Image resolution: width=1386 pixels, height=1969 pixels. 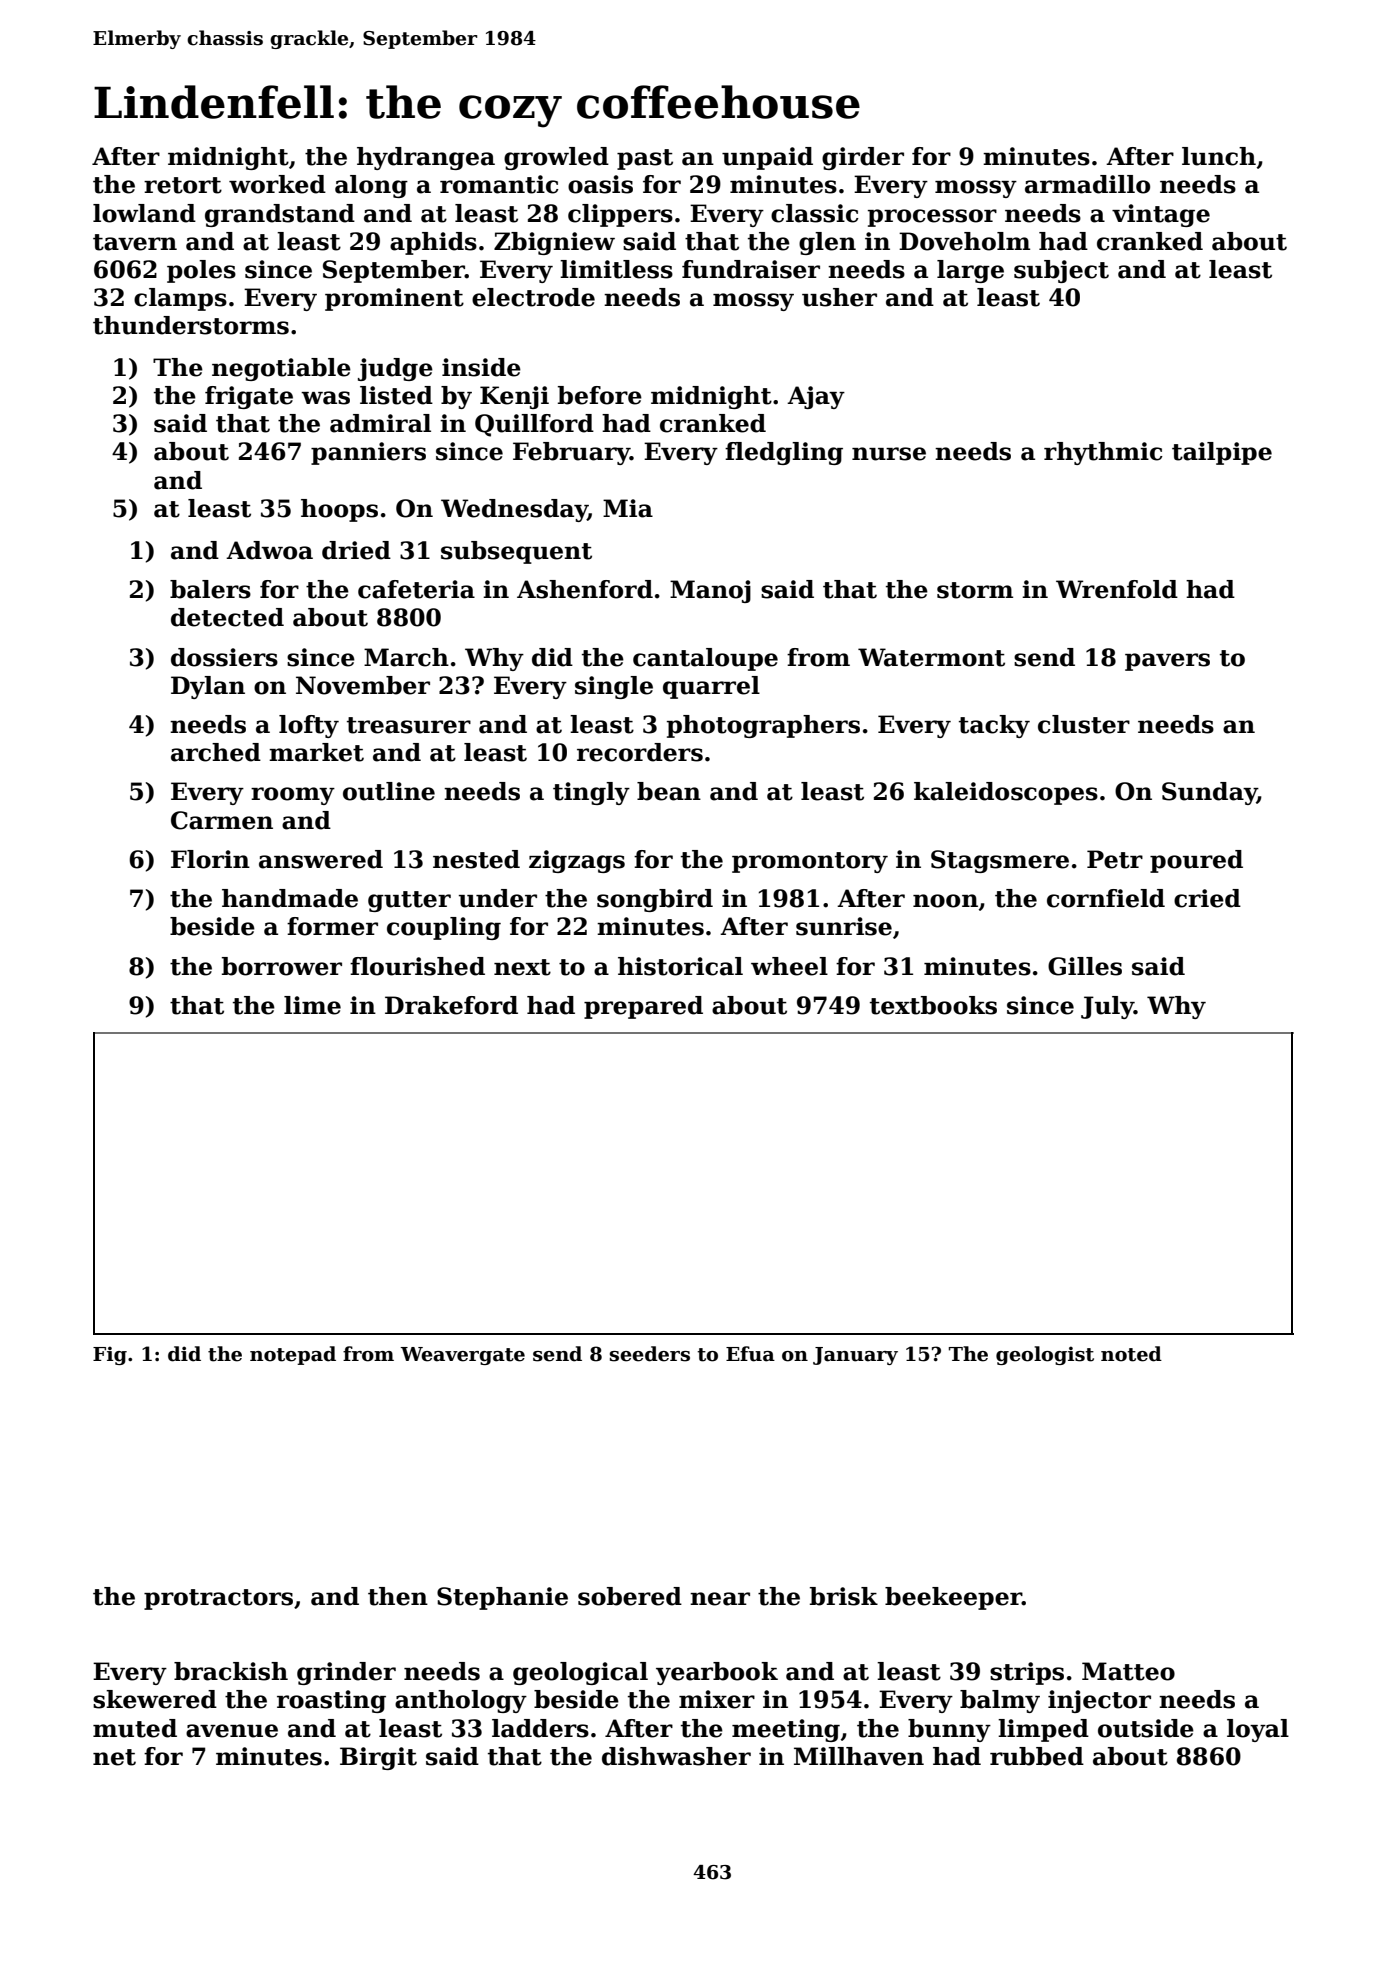 I want to click on Fig, so click(x=110, y=1355).
